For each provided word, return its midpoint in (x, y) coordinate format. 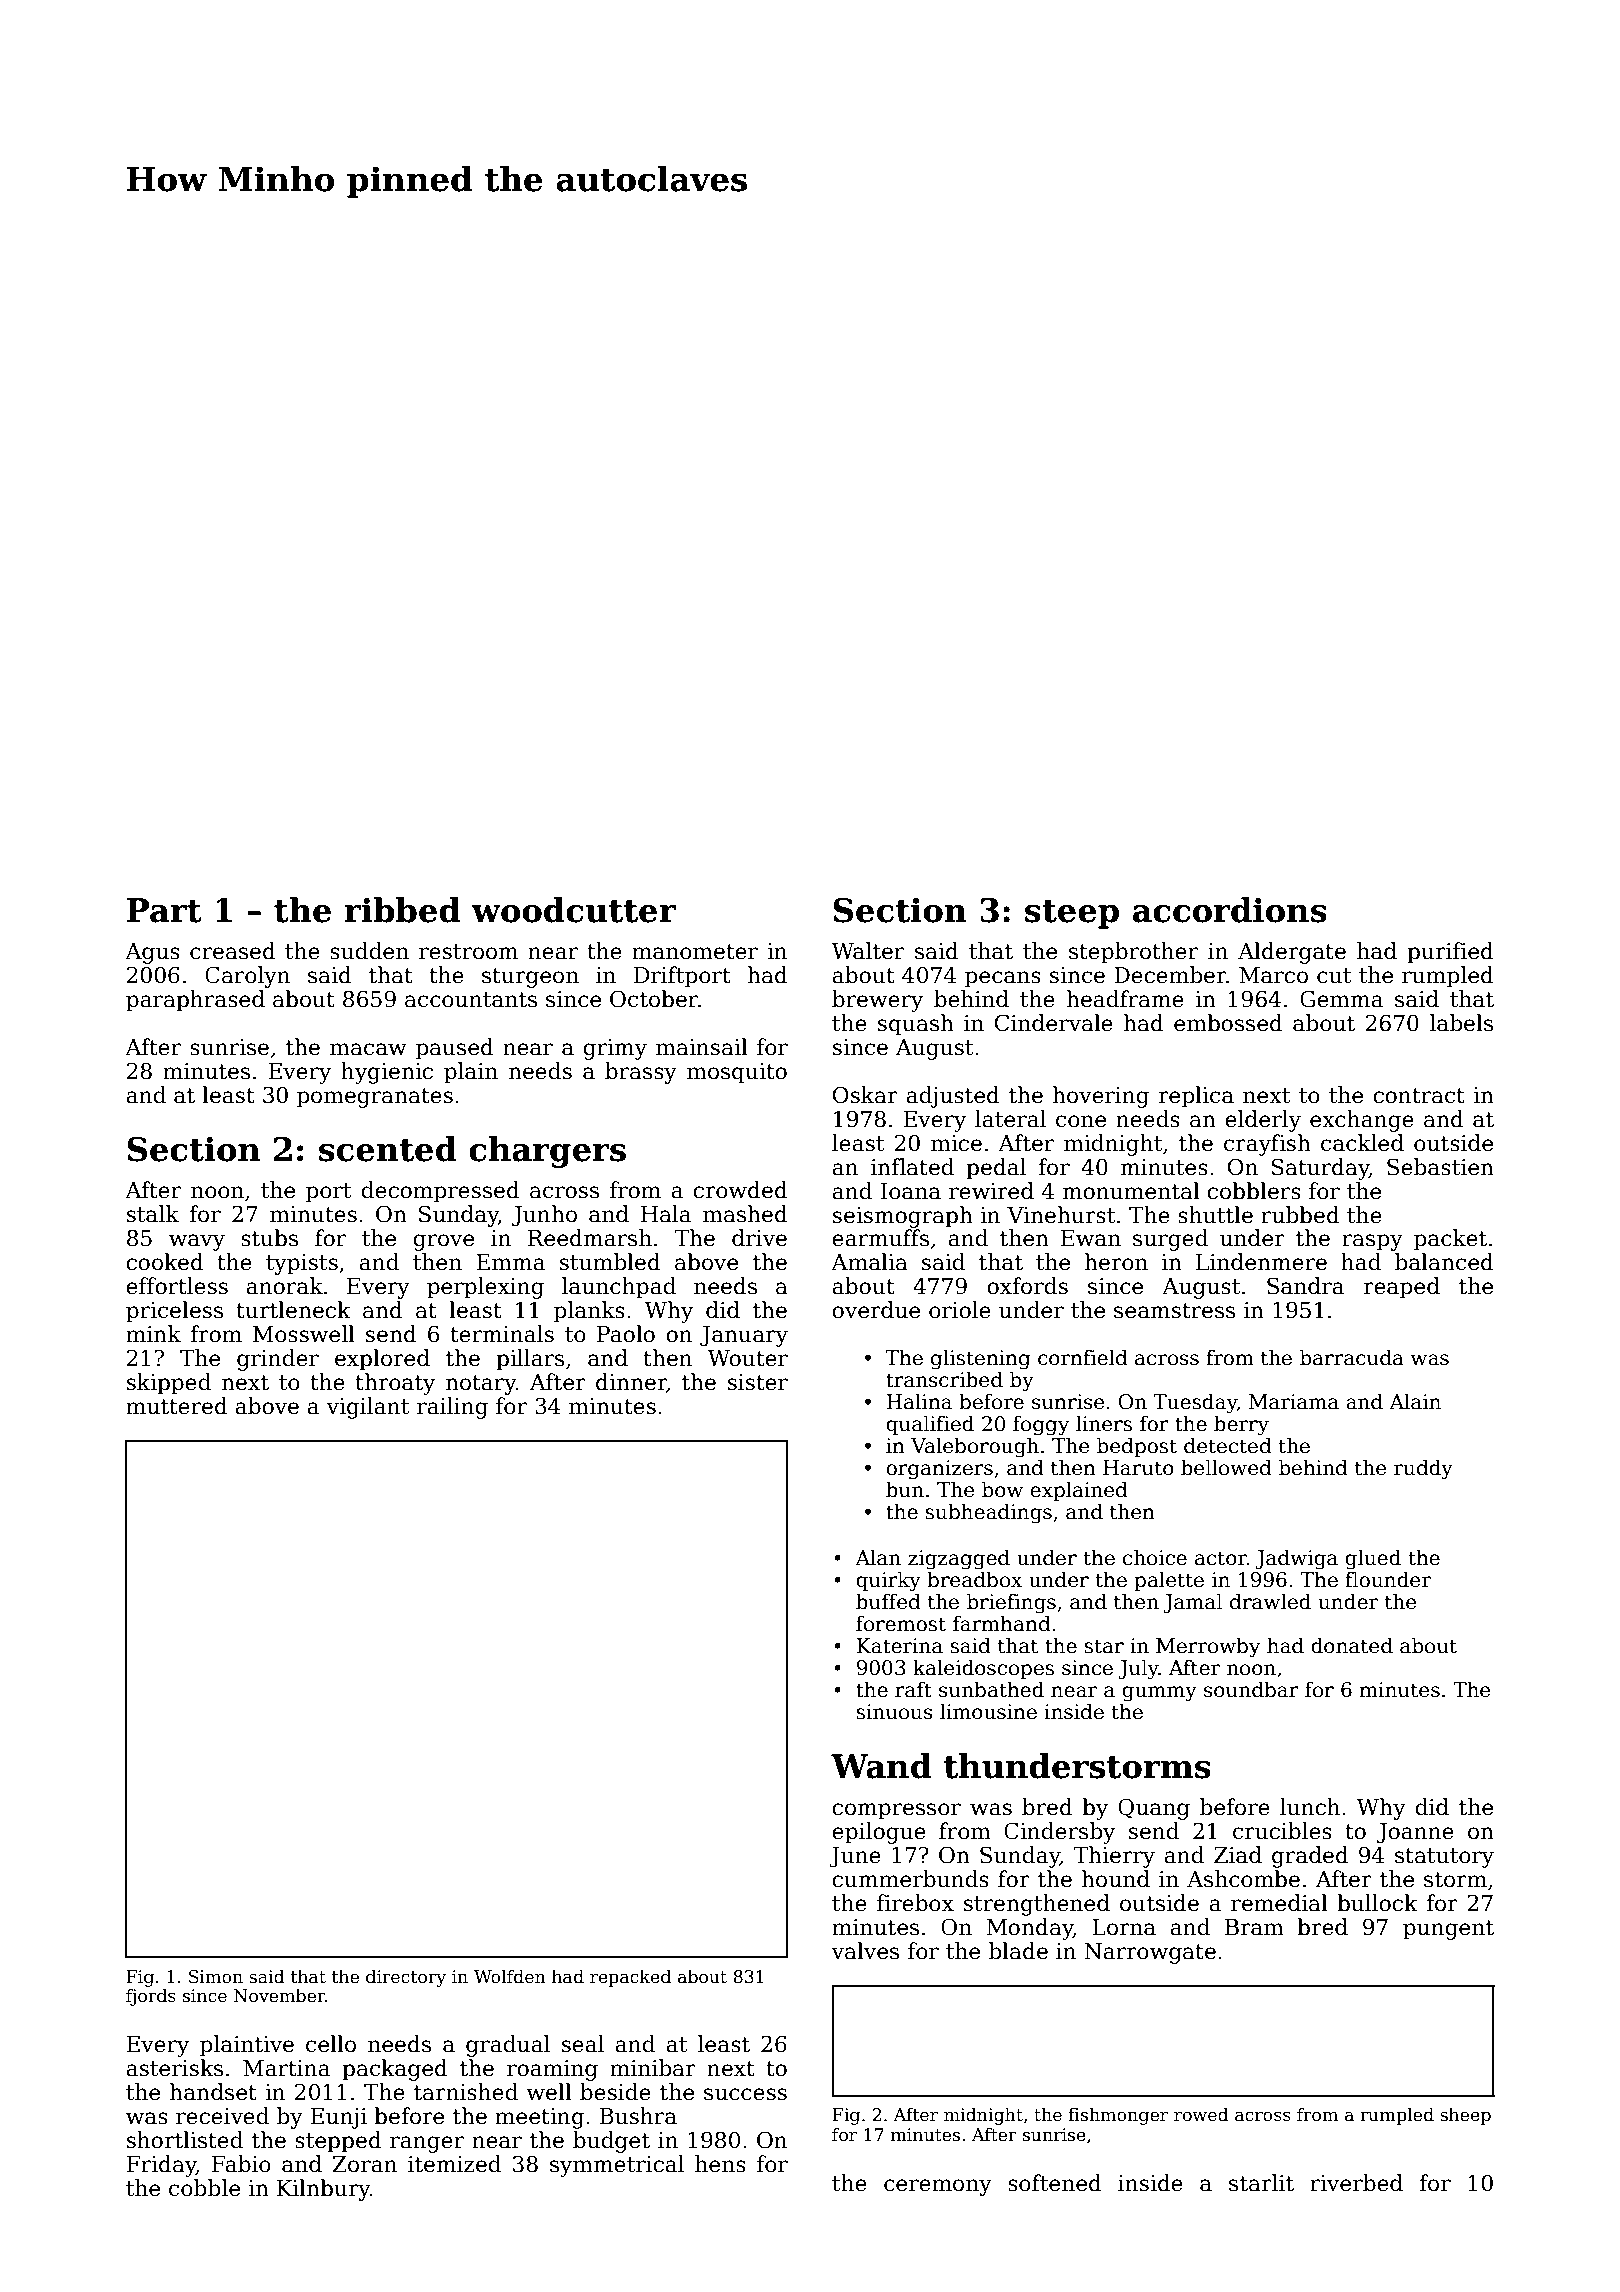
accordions (1230, 910)
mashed (745, 1214)
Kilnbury (323, 2190)
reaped (1402, 1288)
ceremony (938, 2187)
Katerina (899, 1646)
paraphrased (195, 1001)
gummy (1159, 1694)
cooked (165, 1262)
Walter (867, 951)
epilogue (879, 1833)
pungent (1448, 1930)
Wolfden (510, 1976)
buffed (888, 1601)
